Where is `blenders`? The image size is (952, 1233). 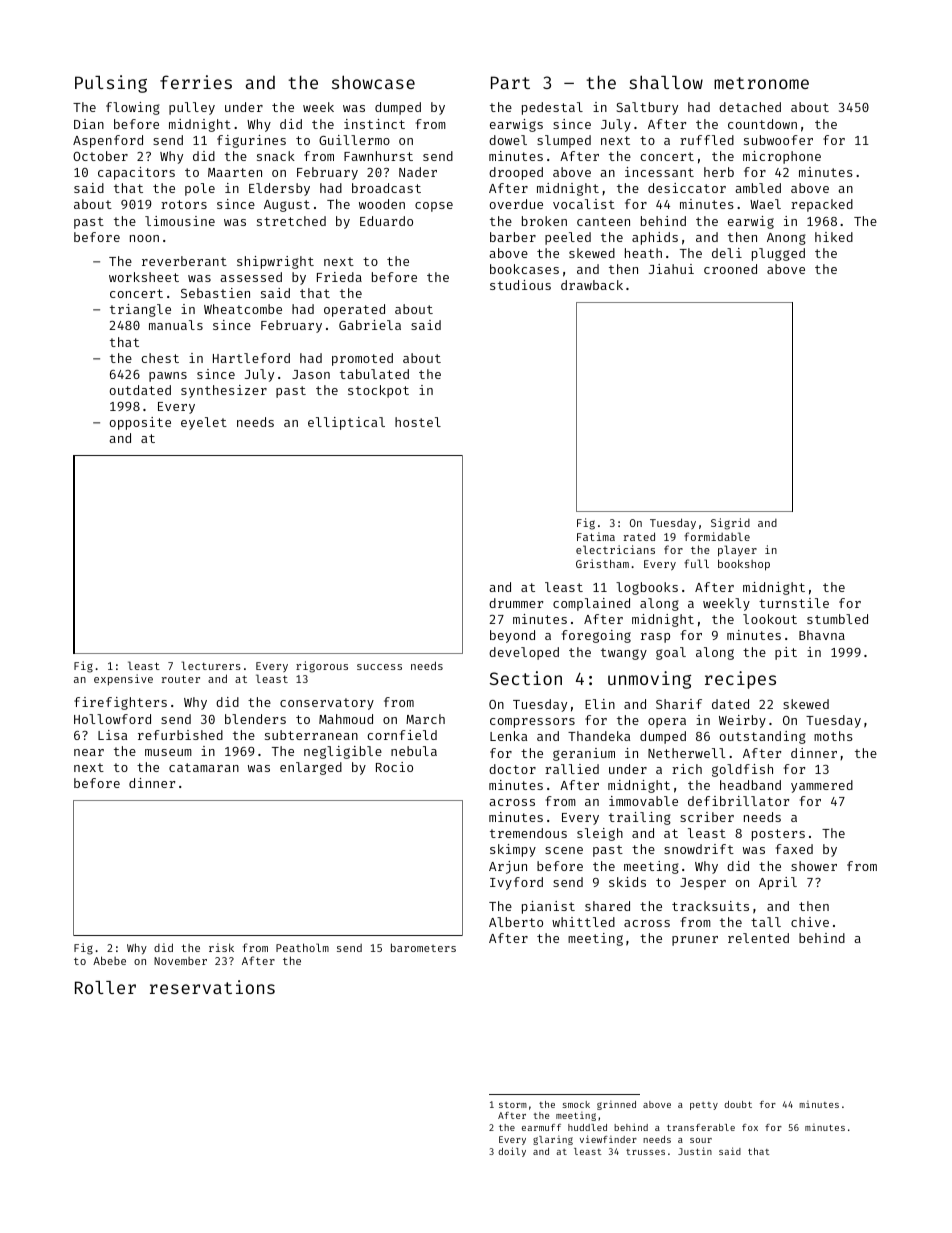 blenders is located at coordinates (255, 719).
